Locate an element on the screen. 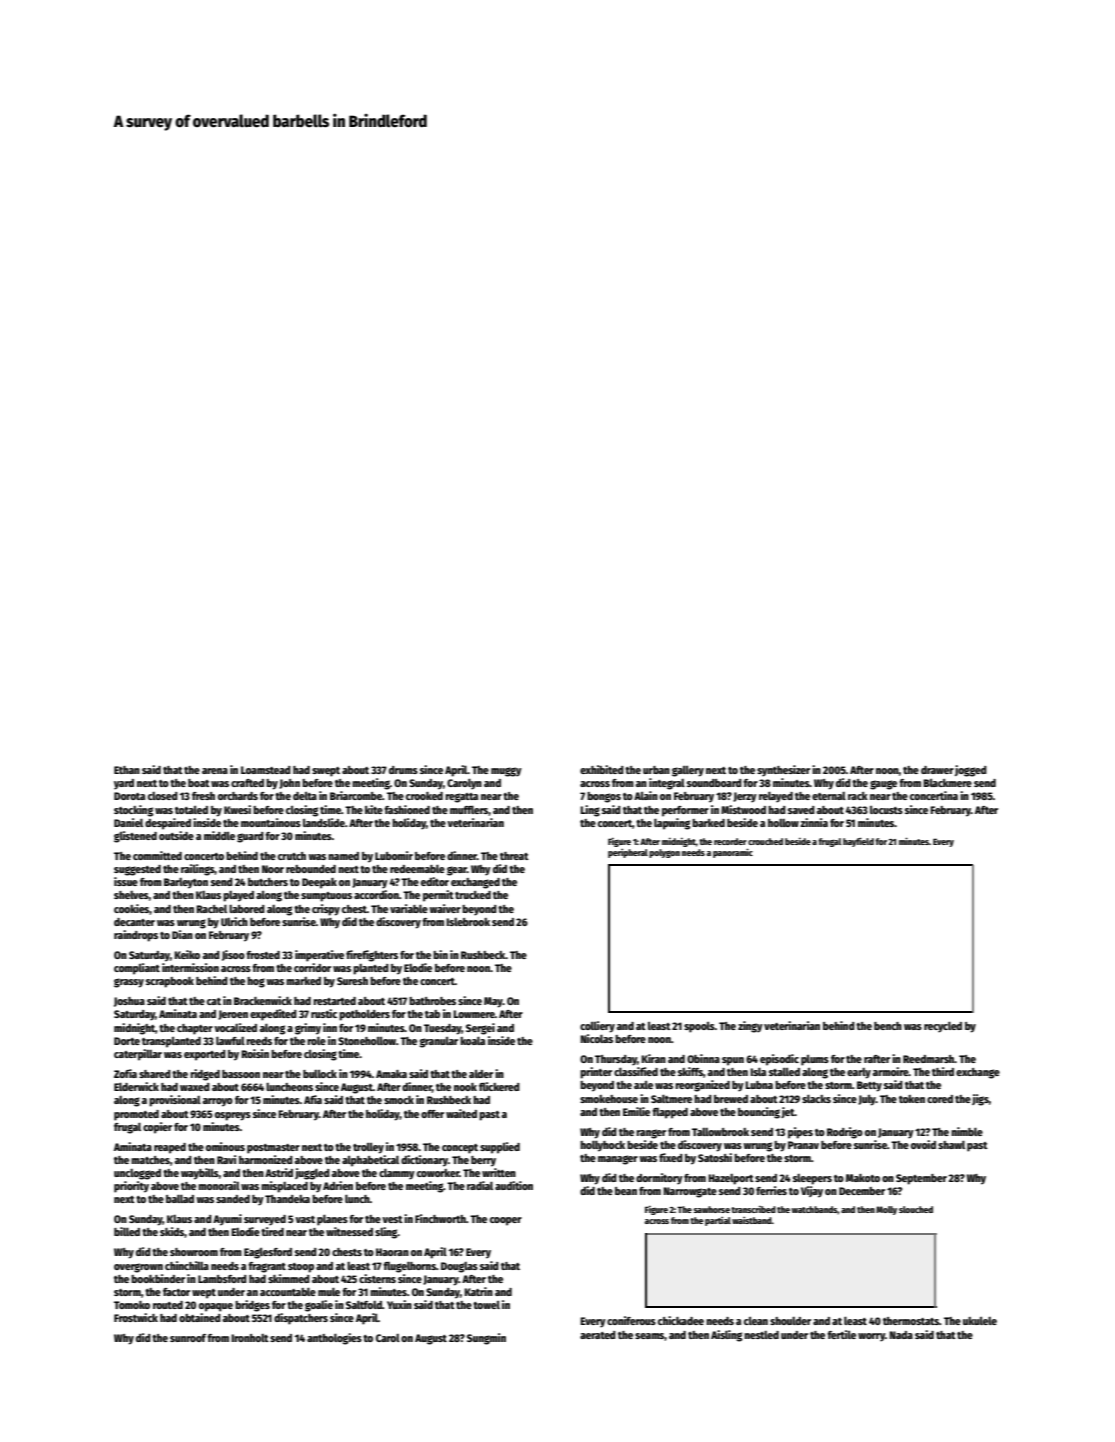 The height and width of the screenshot is (1442, 1115). colliery is located at coordinates (597, 1027).
